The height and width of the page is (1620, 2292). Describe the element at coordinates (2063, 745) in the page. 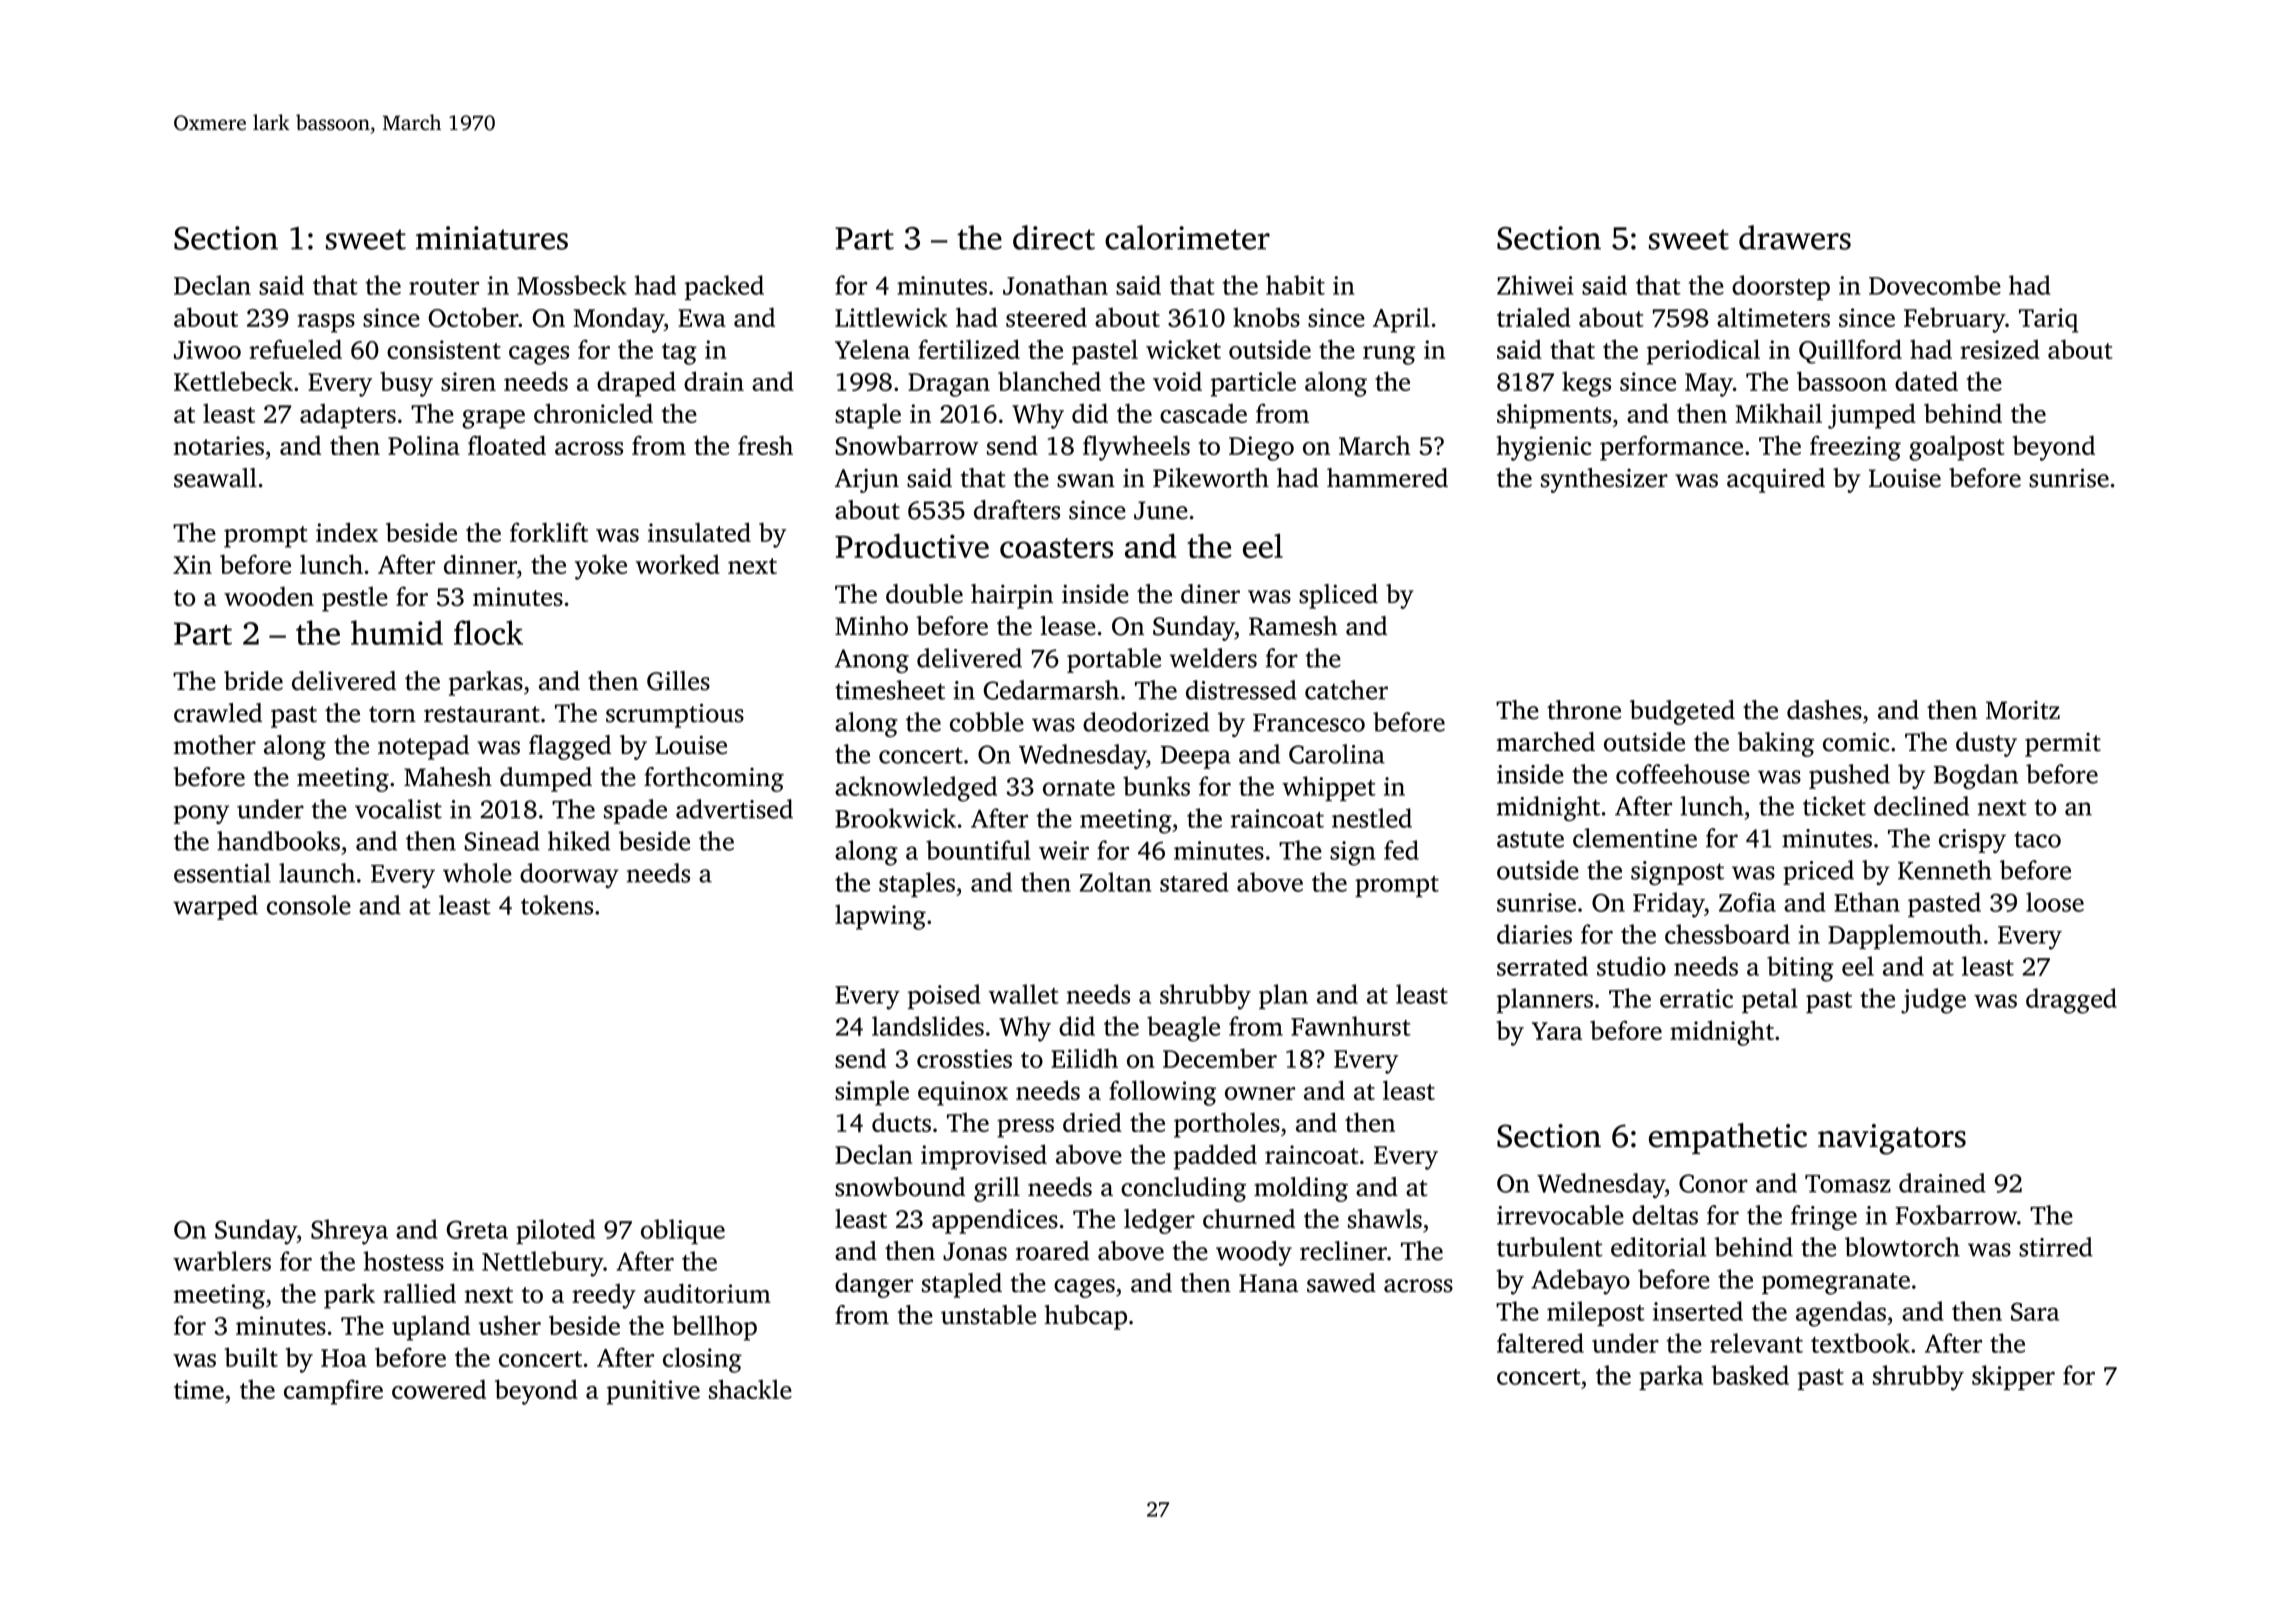

I see `permit` at that location.
